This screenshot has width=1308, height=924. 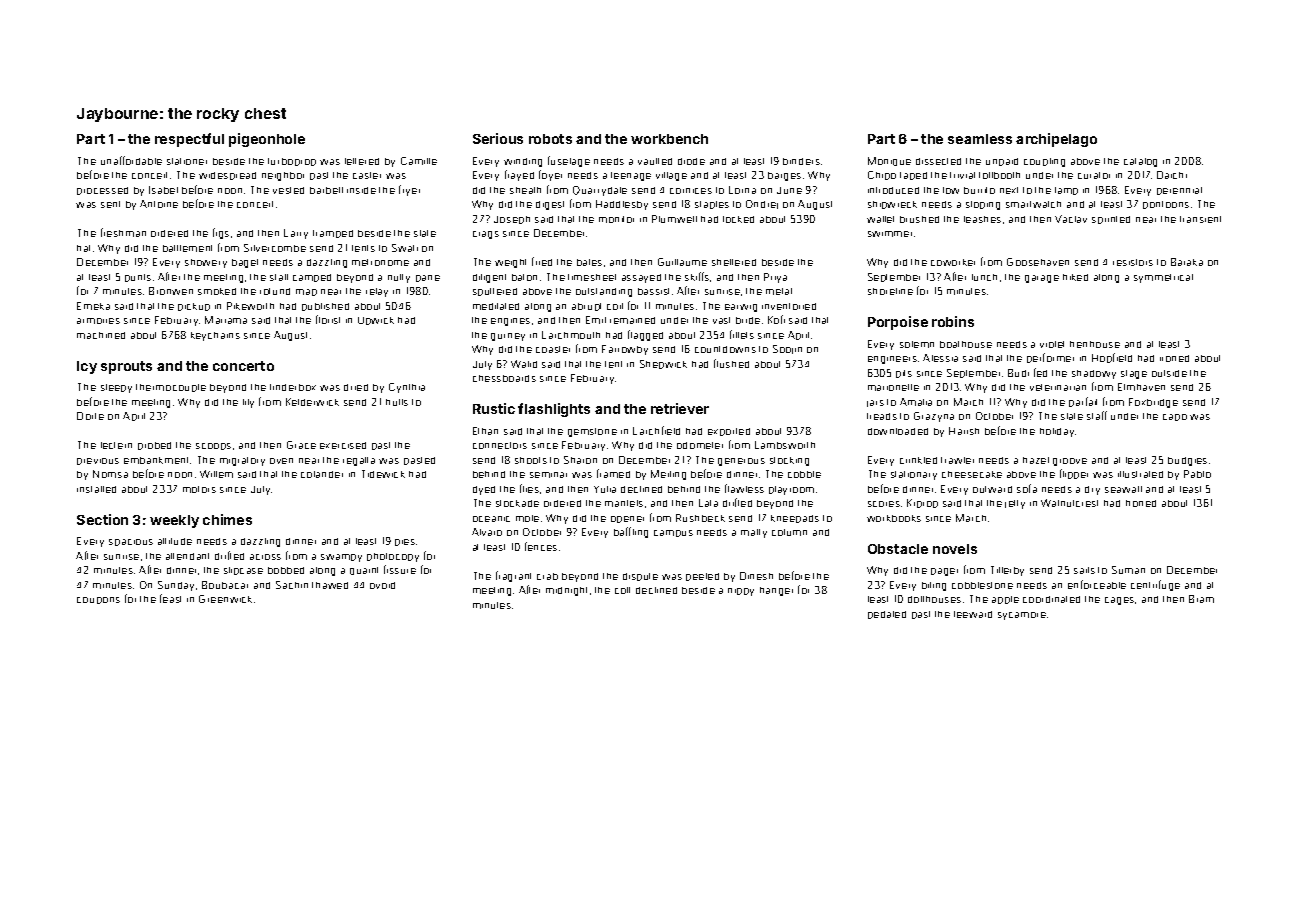 What do you see at coordinates (187, 161) in the screenshot?
I see `stationer` at bounding box center [187, 161].
